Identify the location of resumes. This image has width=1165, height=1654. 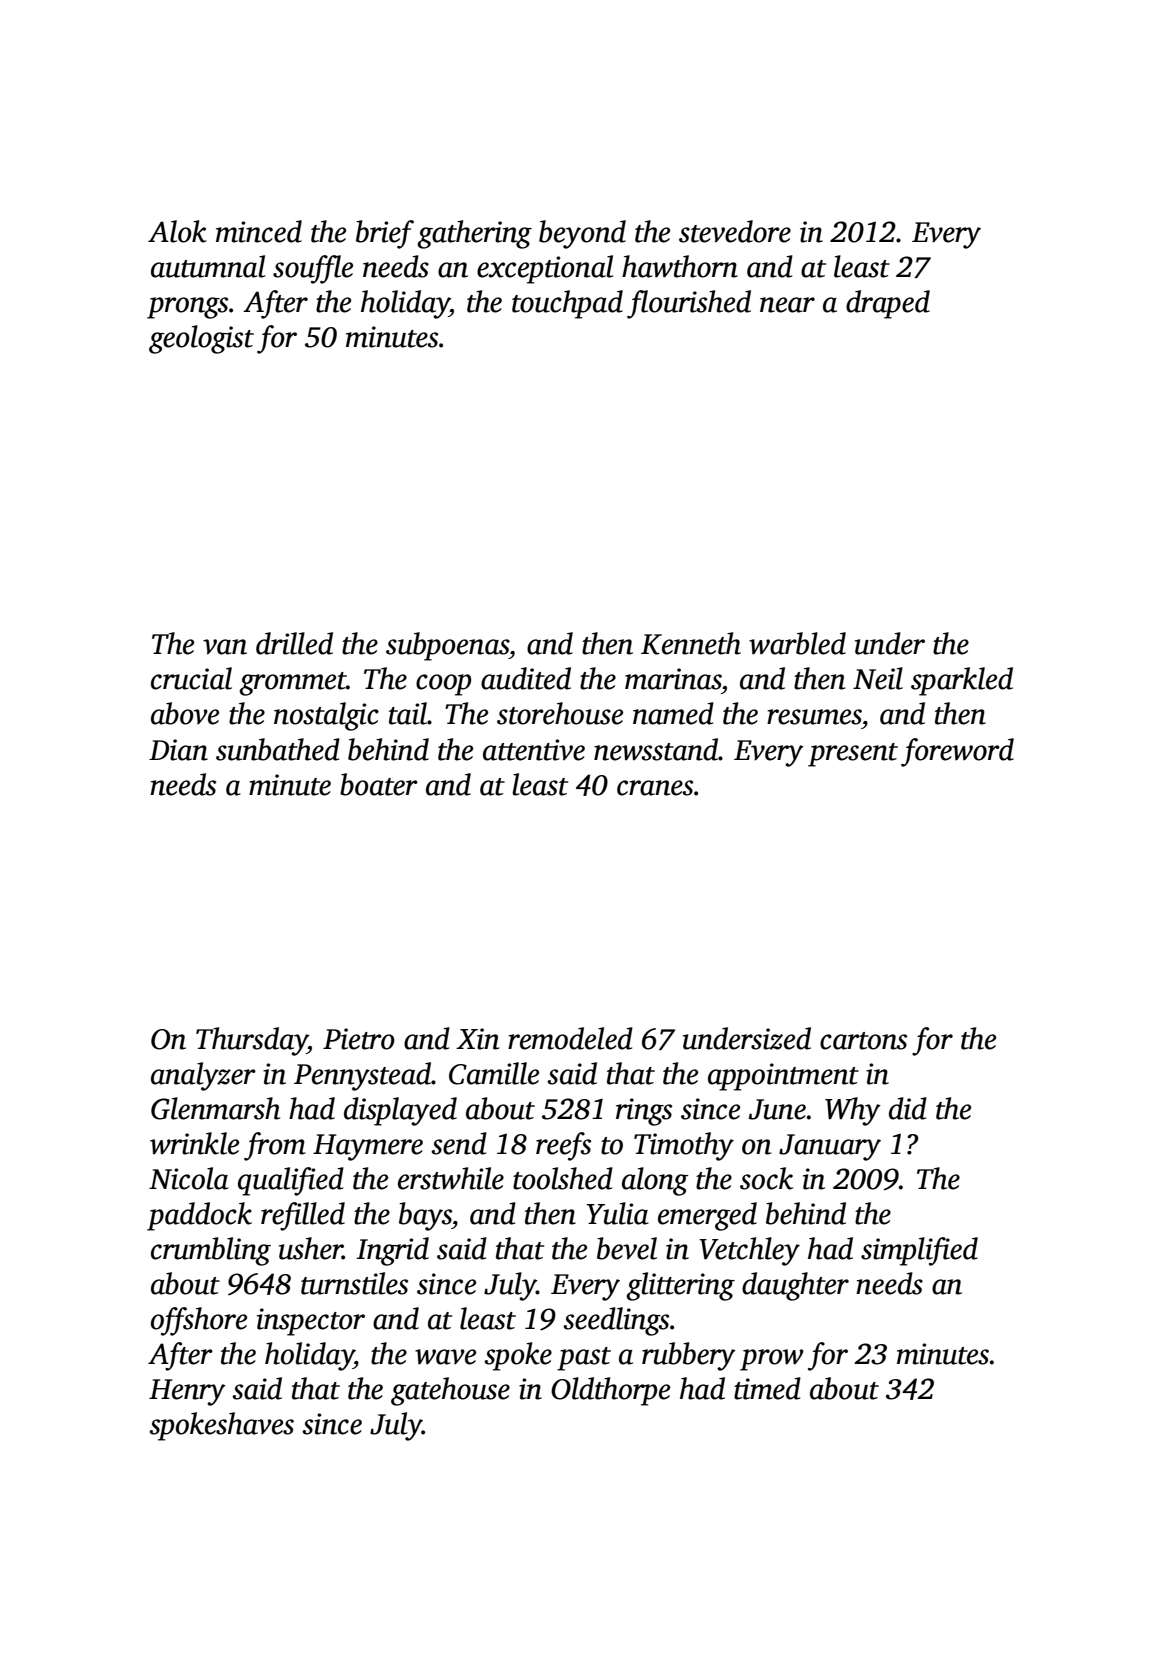
(814, 717).
